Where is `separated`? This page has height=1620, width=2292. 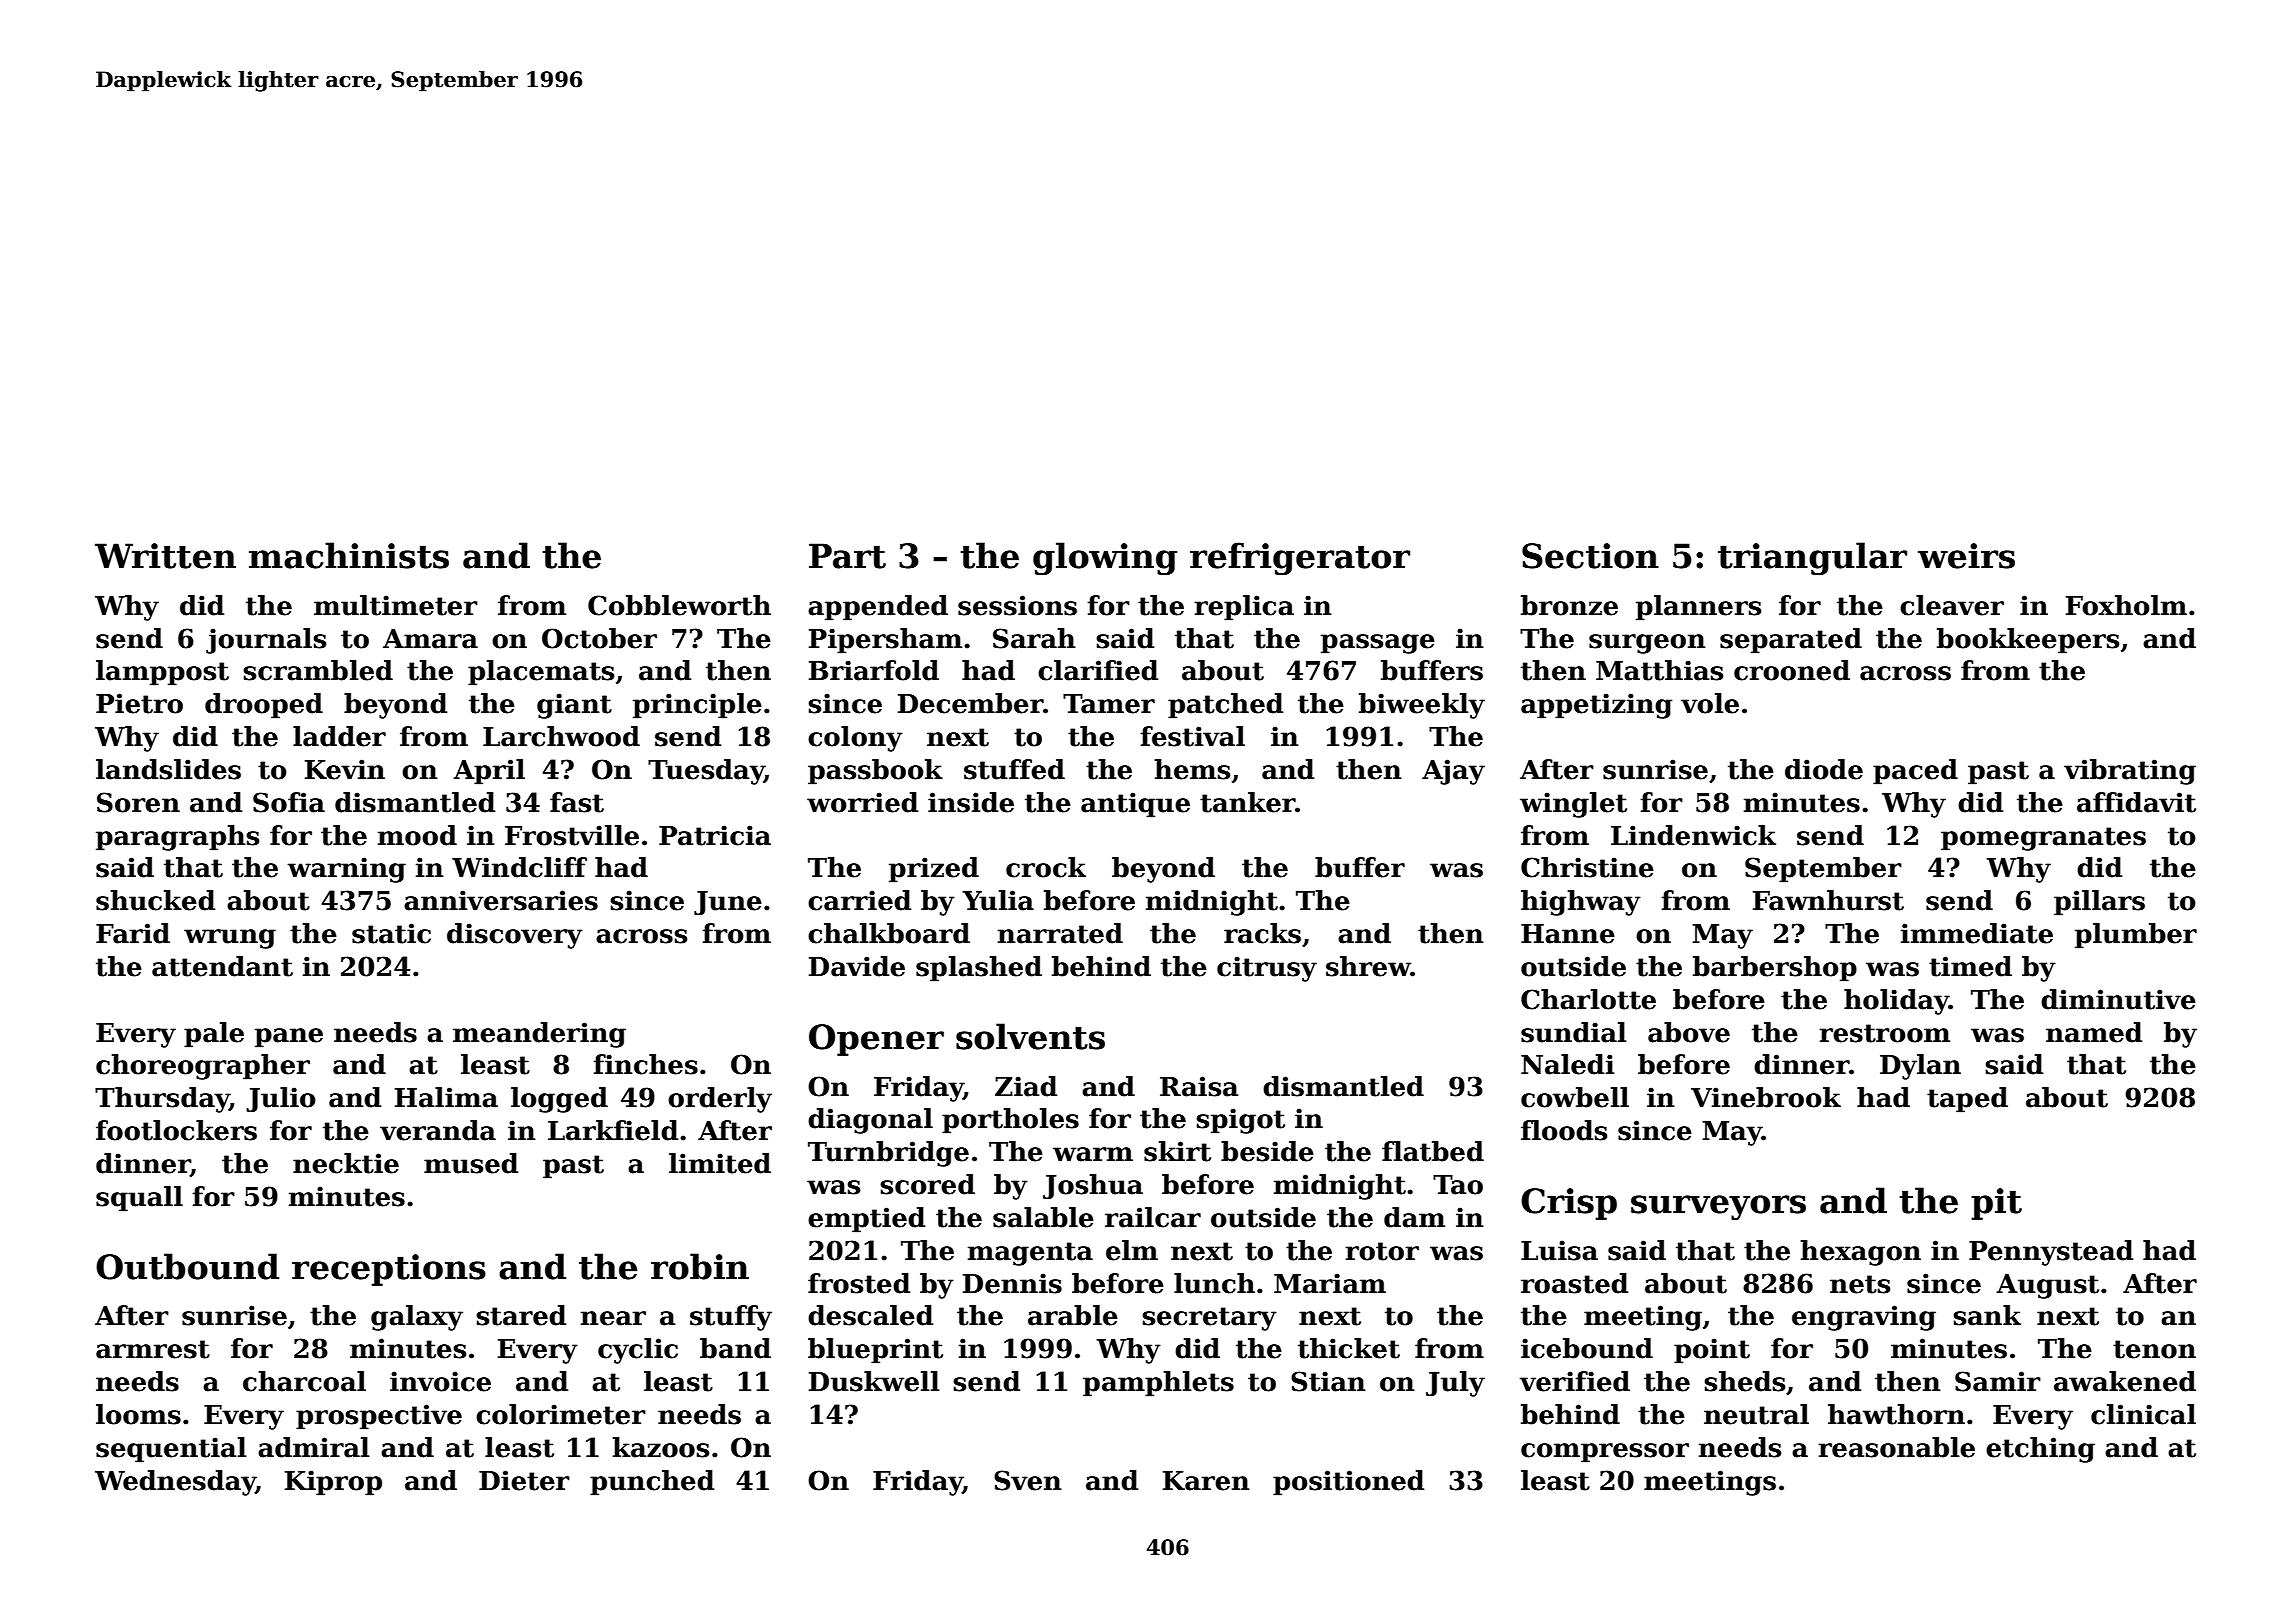 separated is located at coordinates (1791, 641).
